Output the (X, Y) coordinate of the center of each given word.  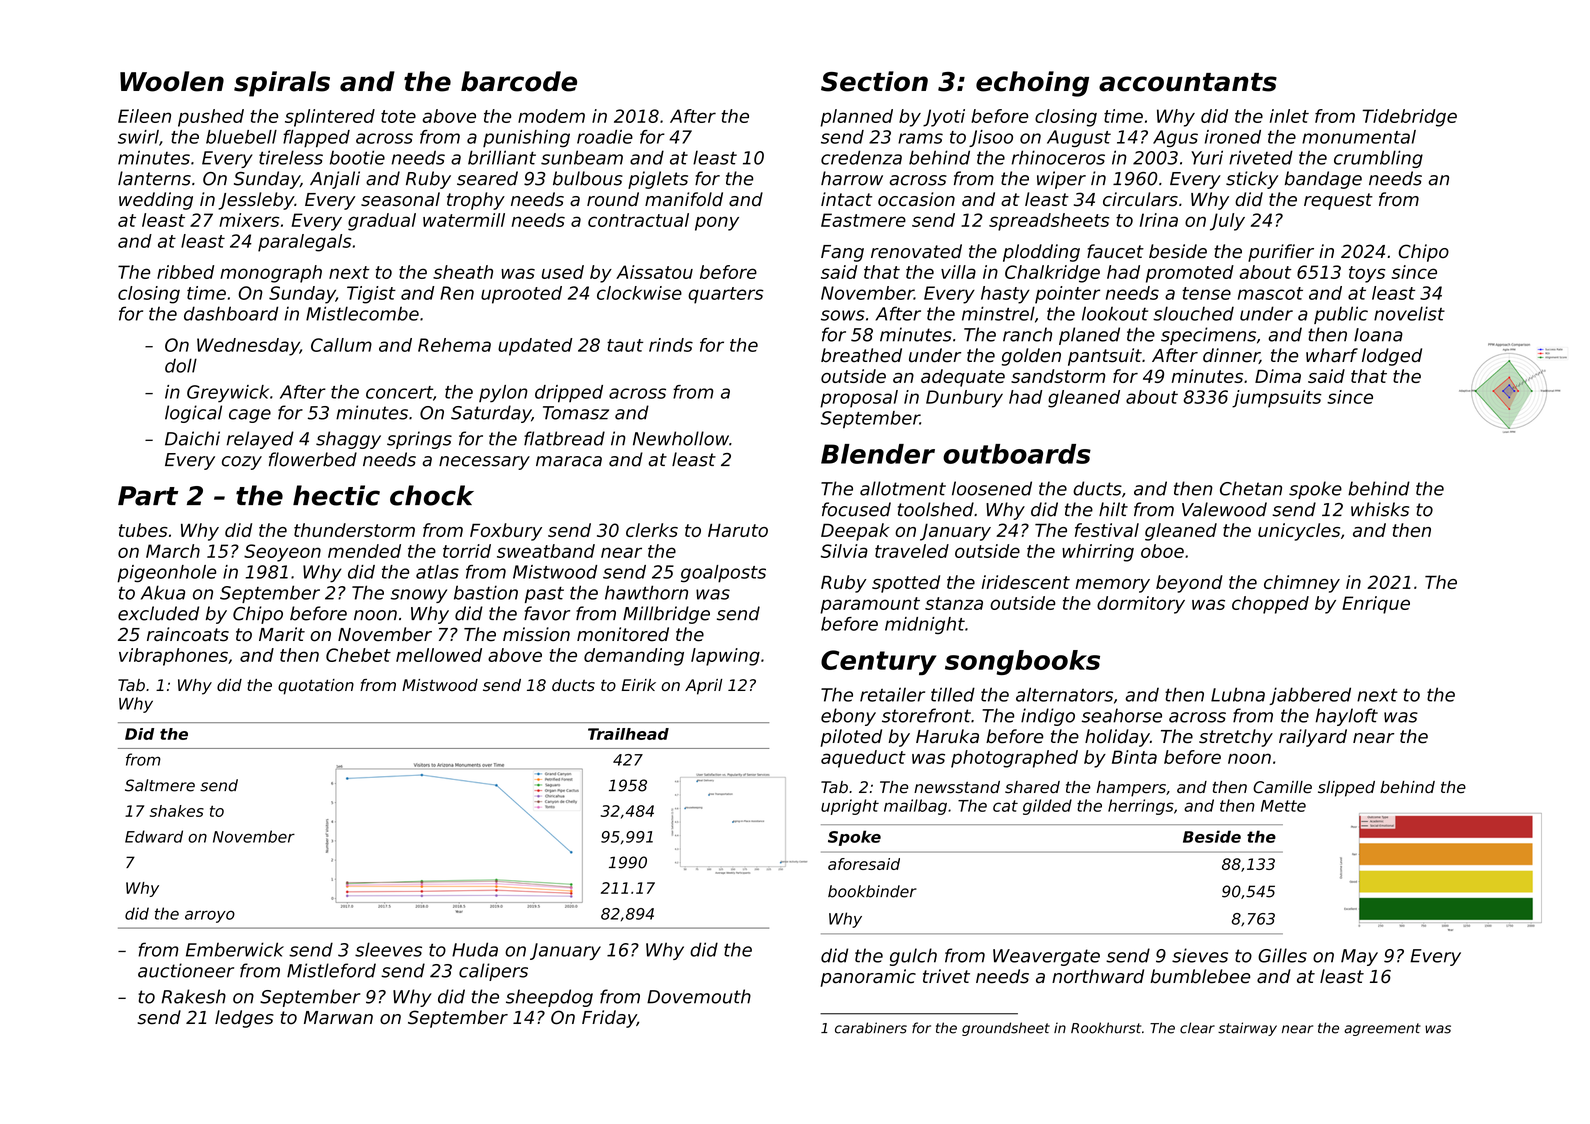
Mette (1283, 806)
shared (1032, 787)
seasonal (400, 199)
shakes (177, 811)
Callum (341, 345)
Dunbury (964, 399)
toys (1367, 274)
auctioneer (186, 970)
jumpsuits (1277, 399)
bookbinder (872, 891)
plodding (1041, 253)
